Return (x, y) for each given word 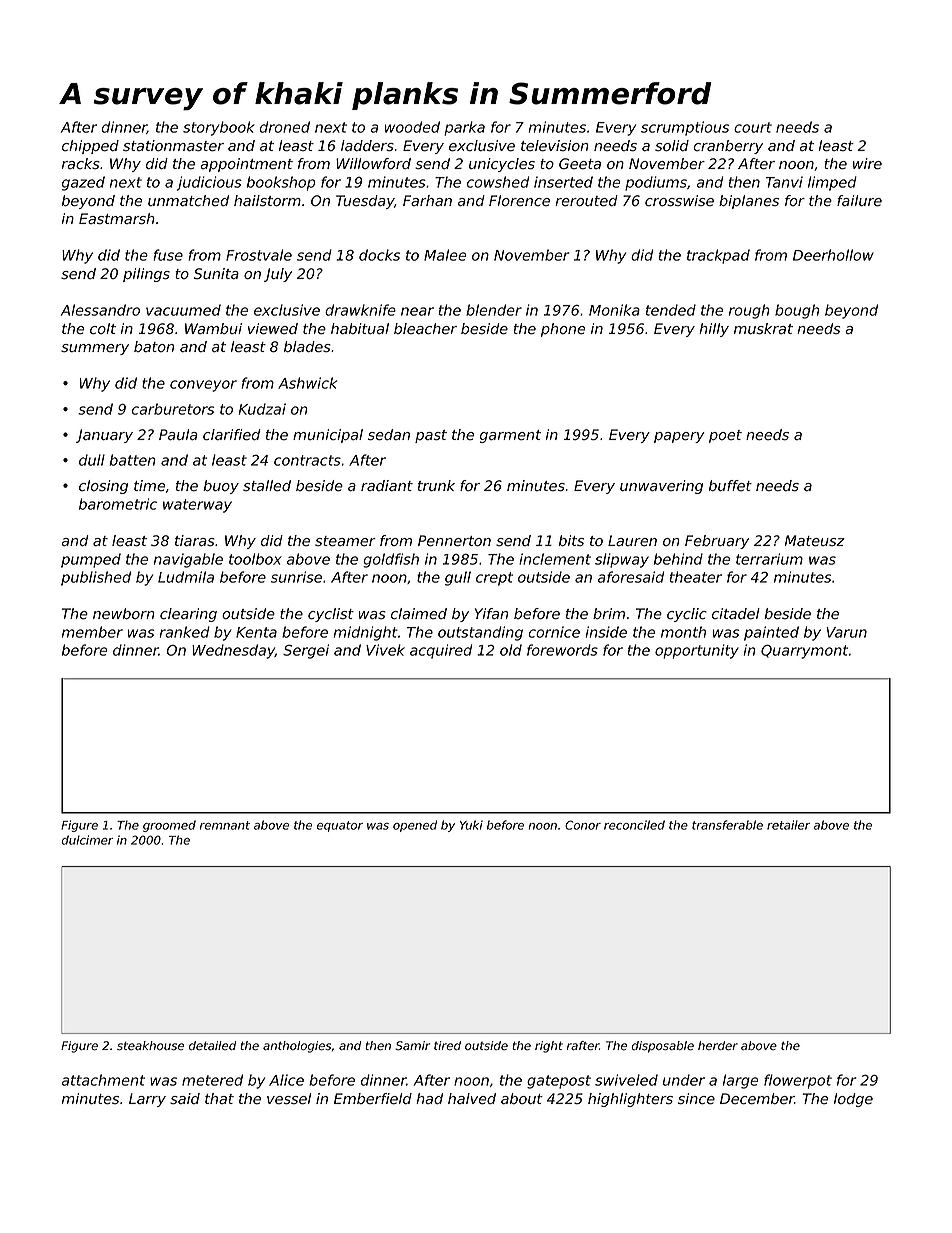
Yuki (471, 825)
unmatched (188, 201)
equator (340, 826)
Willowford (373, 163)
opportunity (697, 651)
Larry (147, 1100)
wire (867, 164)
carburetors (173, 409)
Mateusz (815, 541)
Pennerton (454, 541)
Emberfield (373, 1099)
